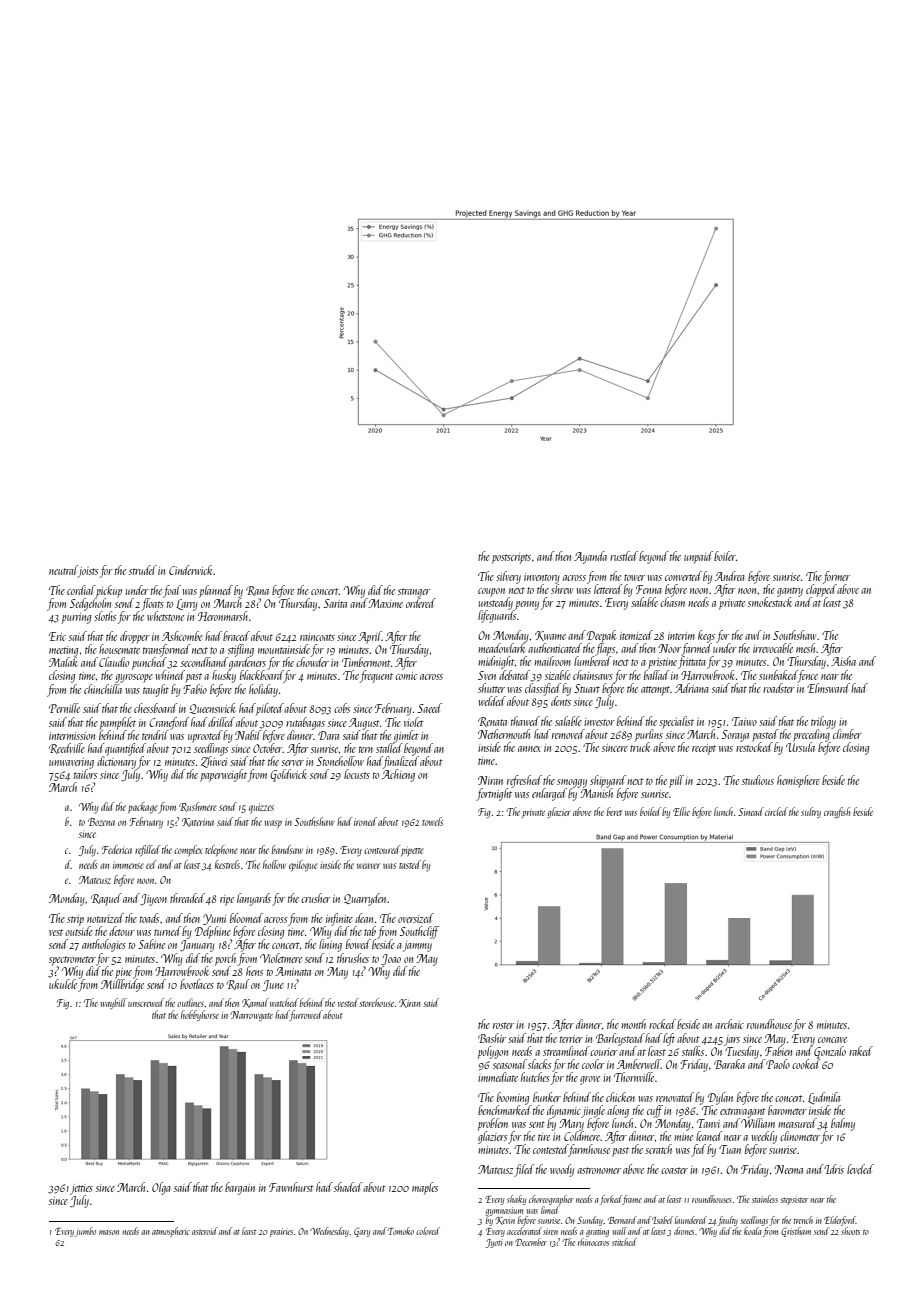  What do you see at coordinates (376, 1002) in the screenshot?
I see `storehouse` at bounding box center [376, 1002].
